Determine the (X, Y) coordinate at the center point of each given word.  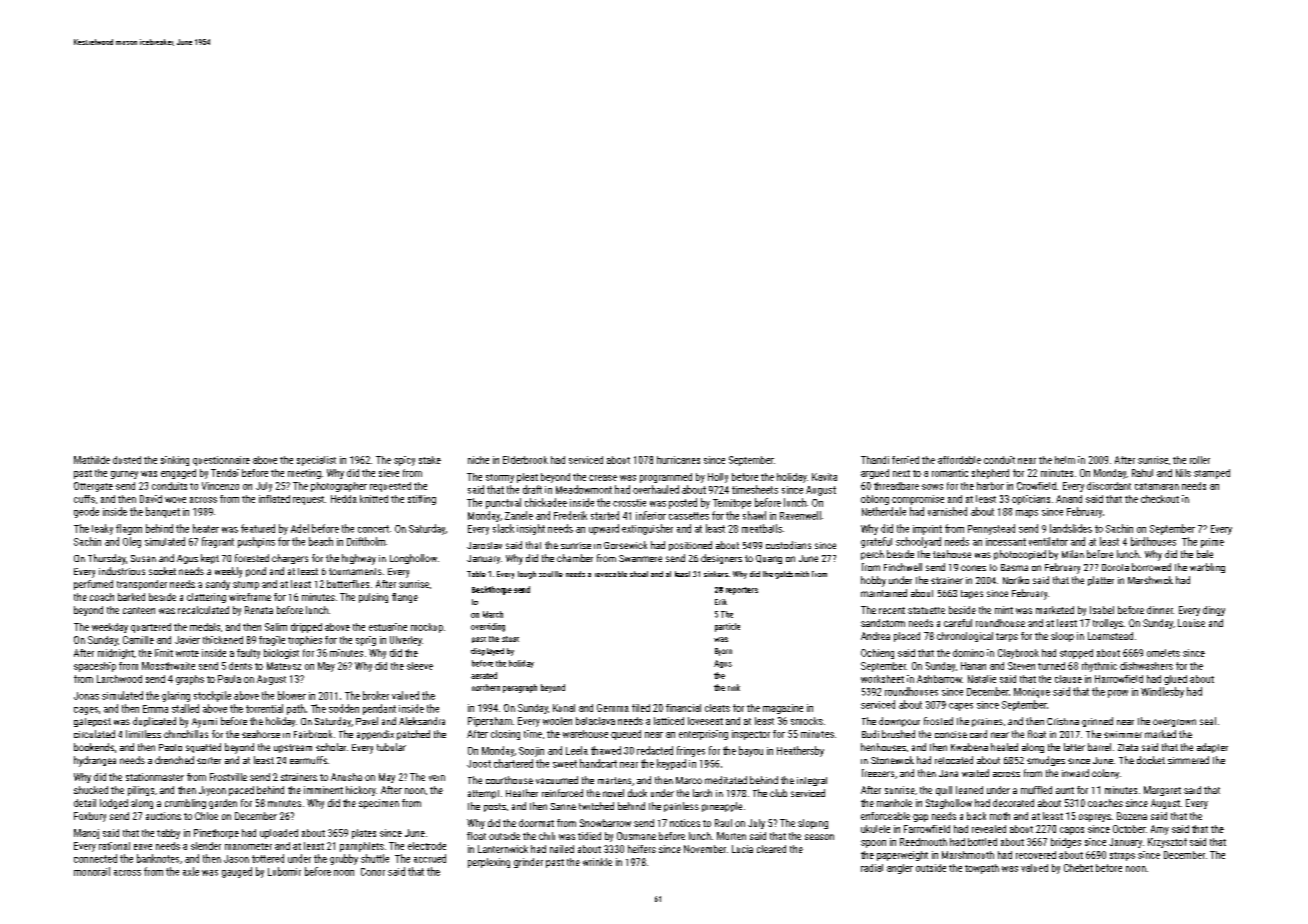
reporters (742, 591)
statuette (926, 610)
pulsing (373, 598)
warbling (1207, 568)
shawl (754, 515)
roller (1200, 460)
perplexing (489, 863)
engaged (178, 474)
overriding (488, 627)
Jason (236, 859)
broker (376, 695)
